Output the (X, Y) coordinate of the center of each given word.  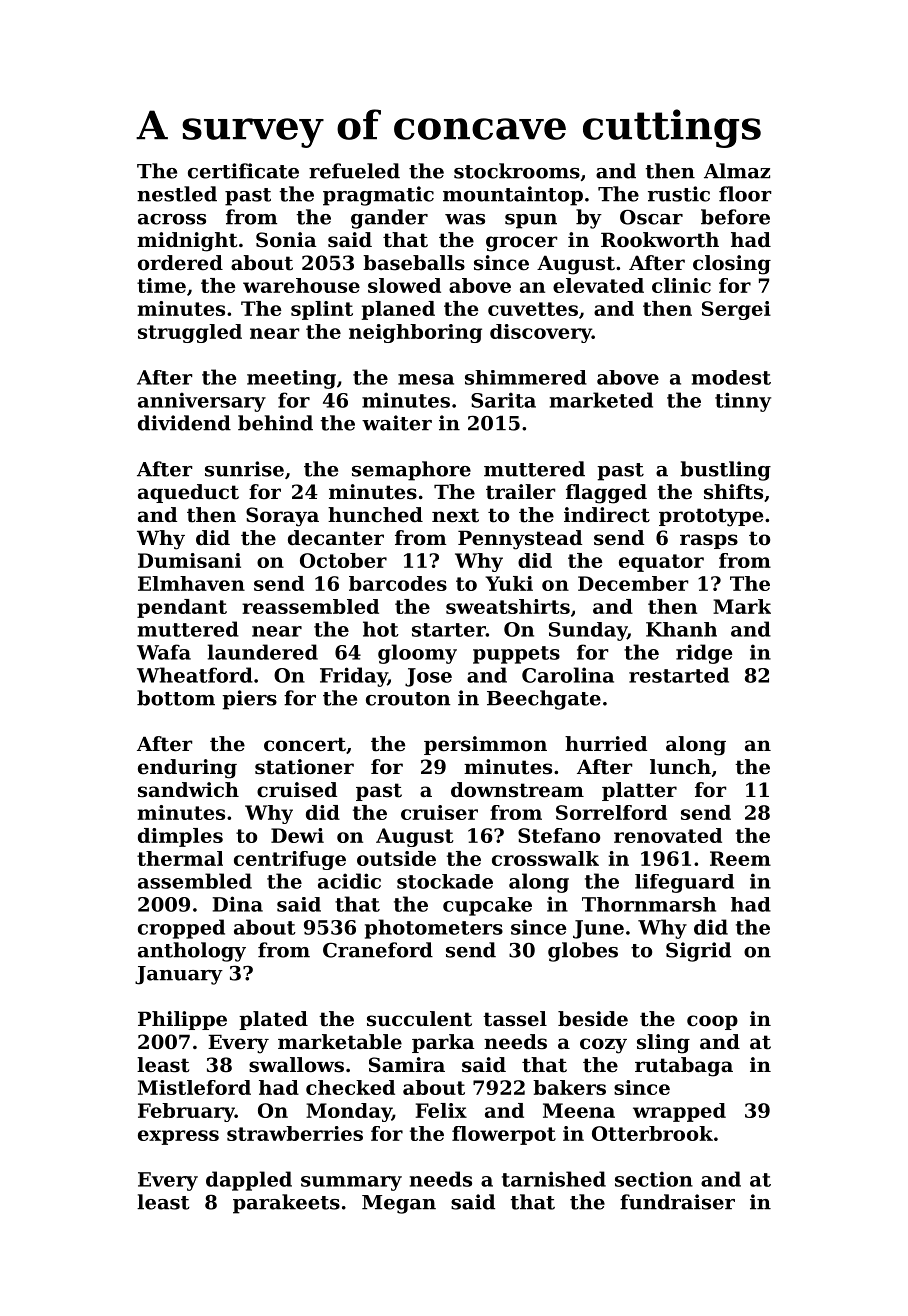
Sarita (503, 400)
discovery (541, 333)
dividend (184, 423)
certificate (243, 171)
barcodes (398, 583)
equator (661, 563)
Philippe (182, 1020)
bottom (176, 698)
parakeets (286, 1204)
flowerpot (504, 1135)
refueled (354, 171)
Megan (399, 1204)
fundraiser (677, 1202)
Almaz (737, 171)
